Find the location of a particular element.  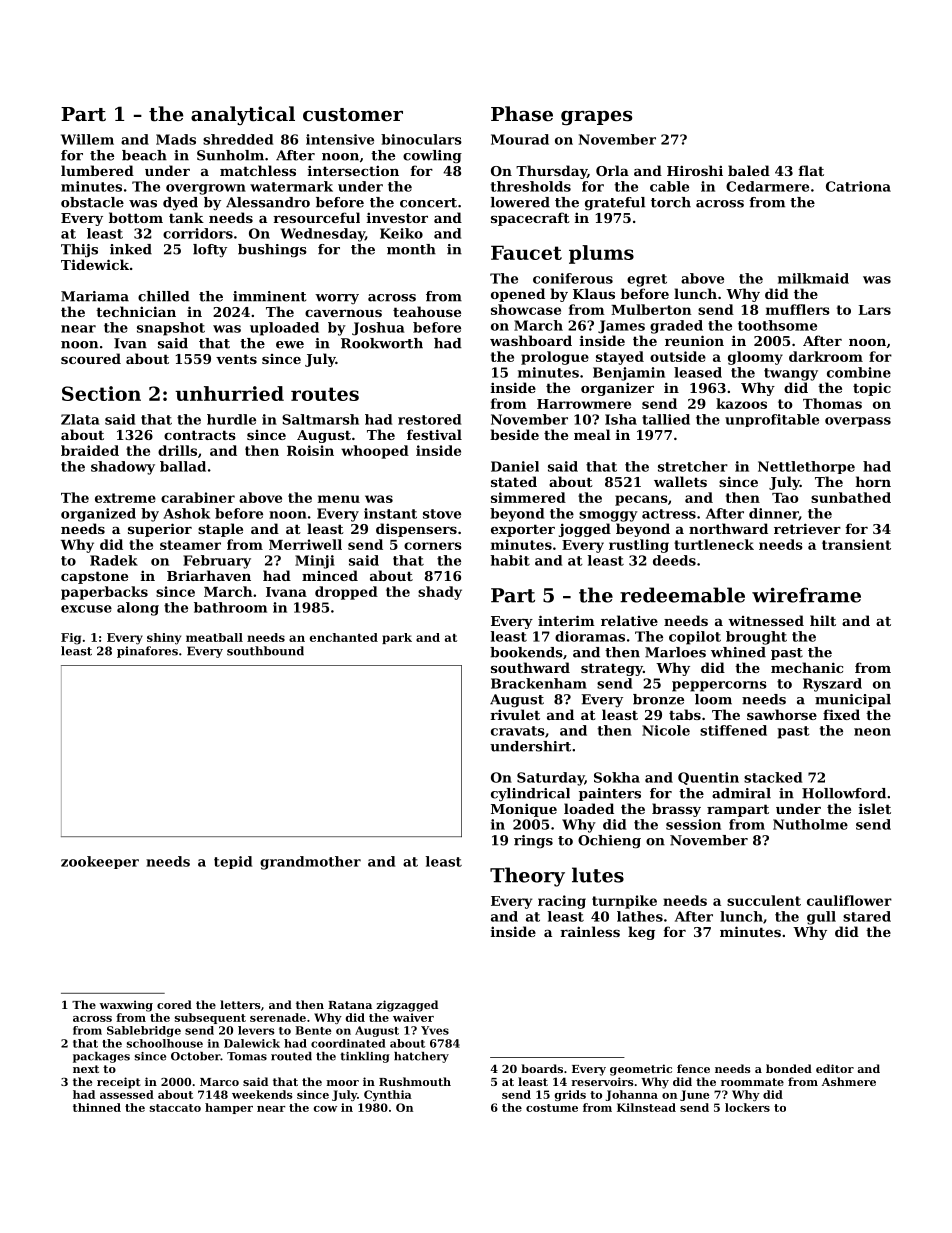

dinner is located at coordinates (774, 514).
